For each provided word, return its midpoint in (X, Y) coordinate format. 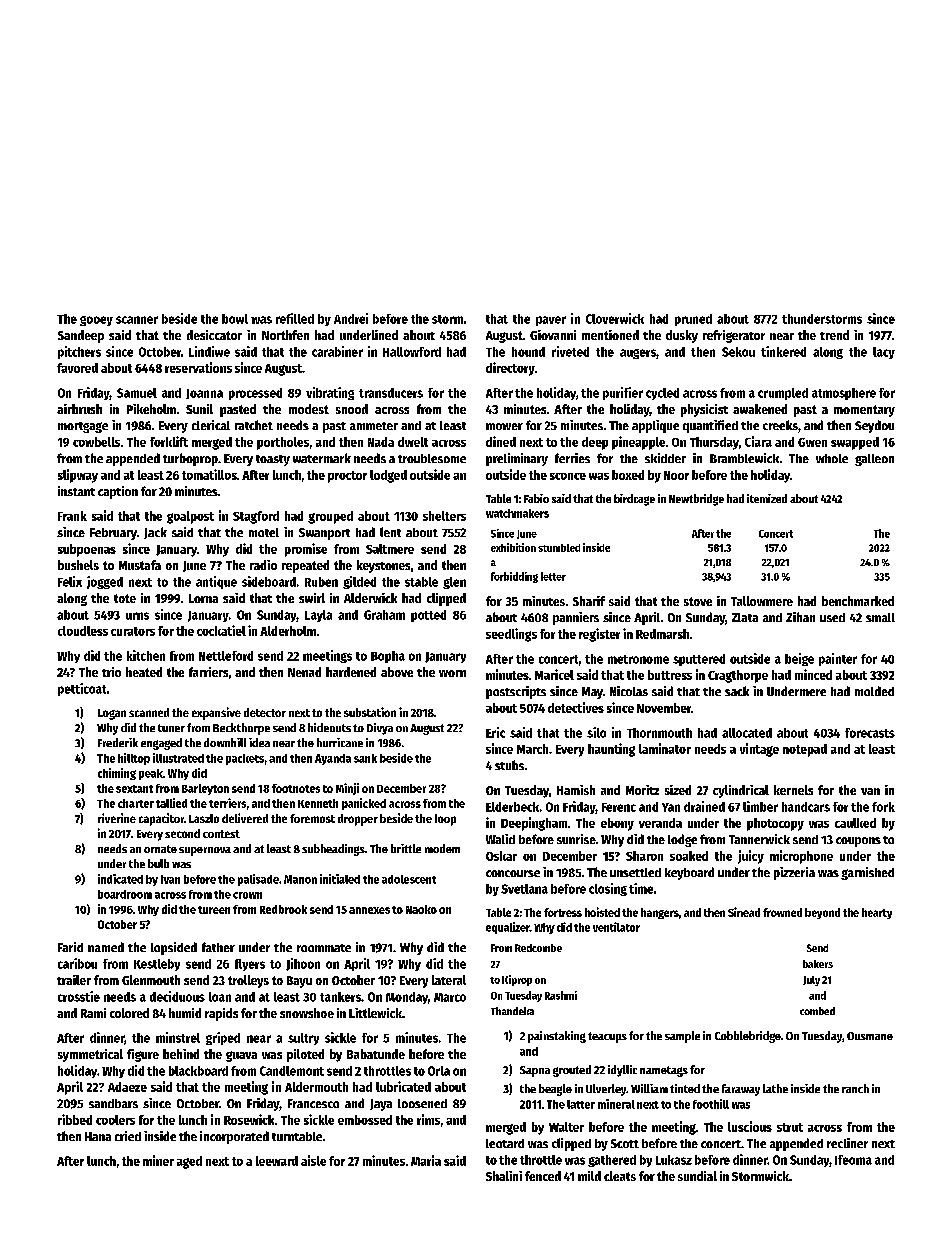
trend (834, 335)
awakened (760, 409)
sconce (568, 476)
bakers (818, 964)
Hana (98, 1136)
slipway (78, 476)
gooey (96, 321)
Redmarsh (662, 634)
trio (111, 672)
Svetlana (524, 889)
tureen (214, 910)
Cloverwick (615, 318)
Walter (566, 1127)
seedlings (511, 635)
